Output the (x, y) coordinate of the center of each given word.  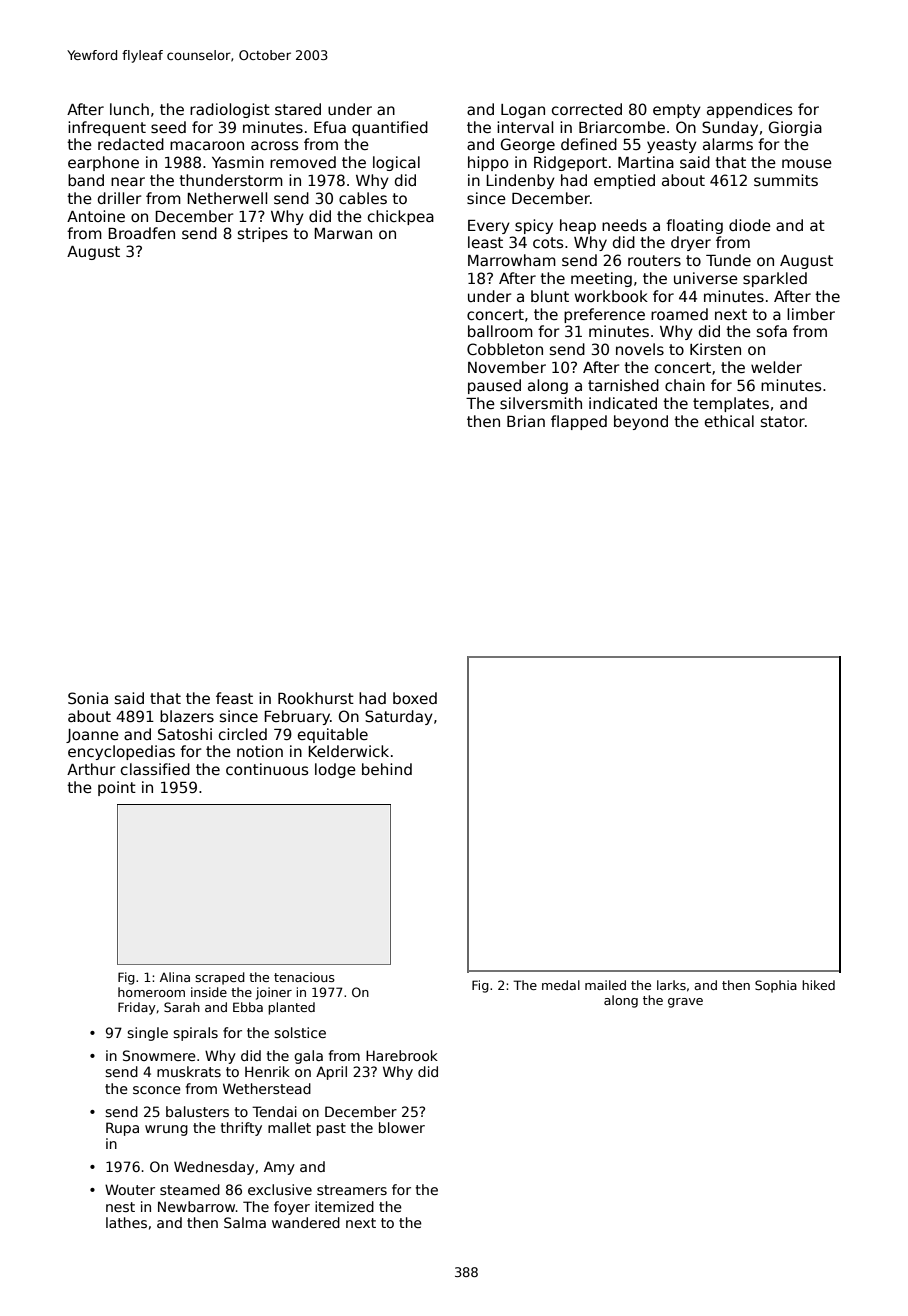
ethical (729, 421)
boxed (415, 698)
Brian (526, 421)
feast (234, 698)
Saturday (399, 717)
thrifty (241, 1129)
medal (561, 985)
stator (783, 421)
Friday (137, 1008)
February (297, 717)
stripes (263, 234)
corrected (587, 109)
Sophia (776, 986)
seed (168, 127)
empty (677, 111)
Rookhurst (316, 698)
